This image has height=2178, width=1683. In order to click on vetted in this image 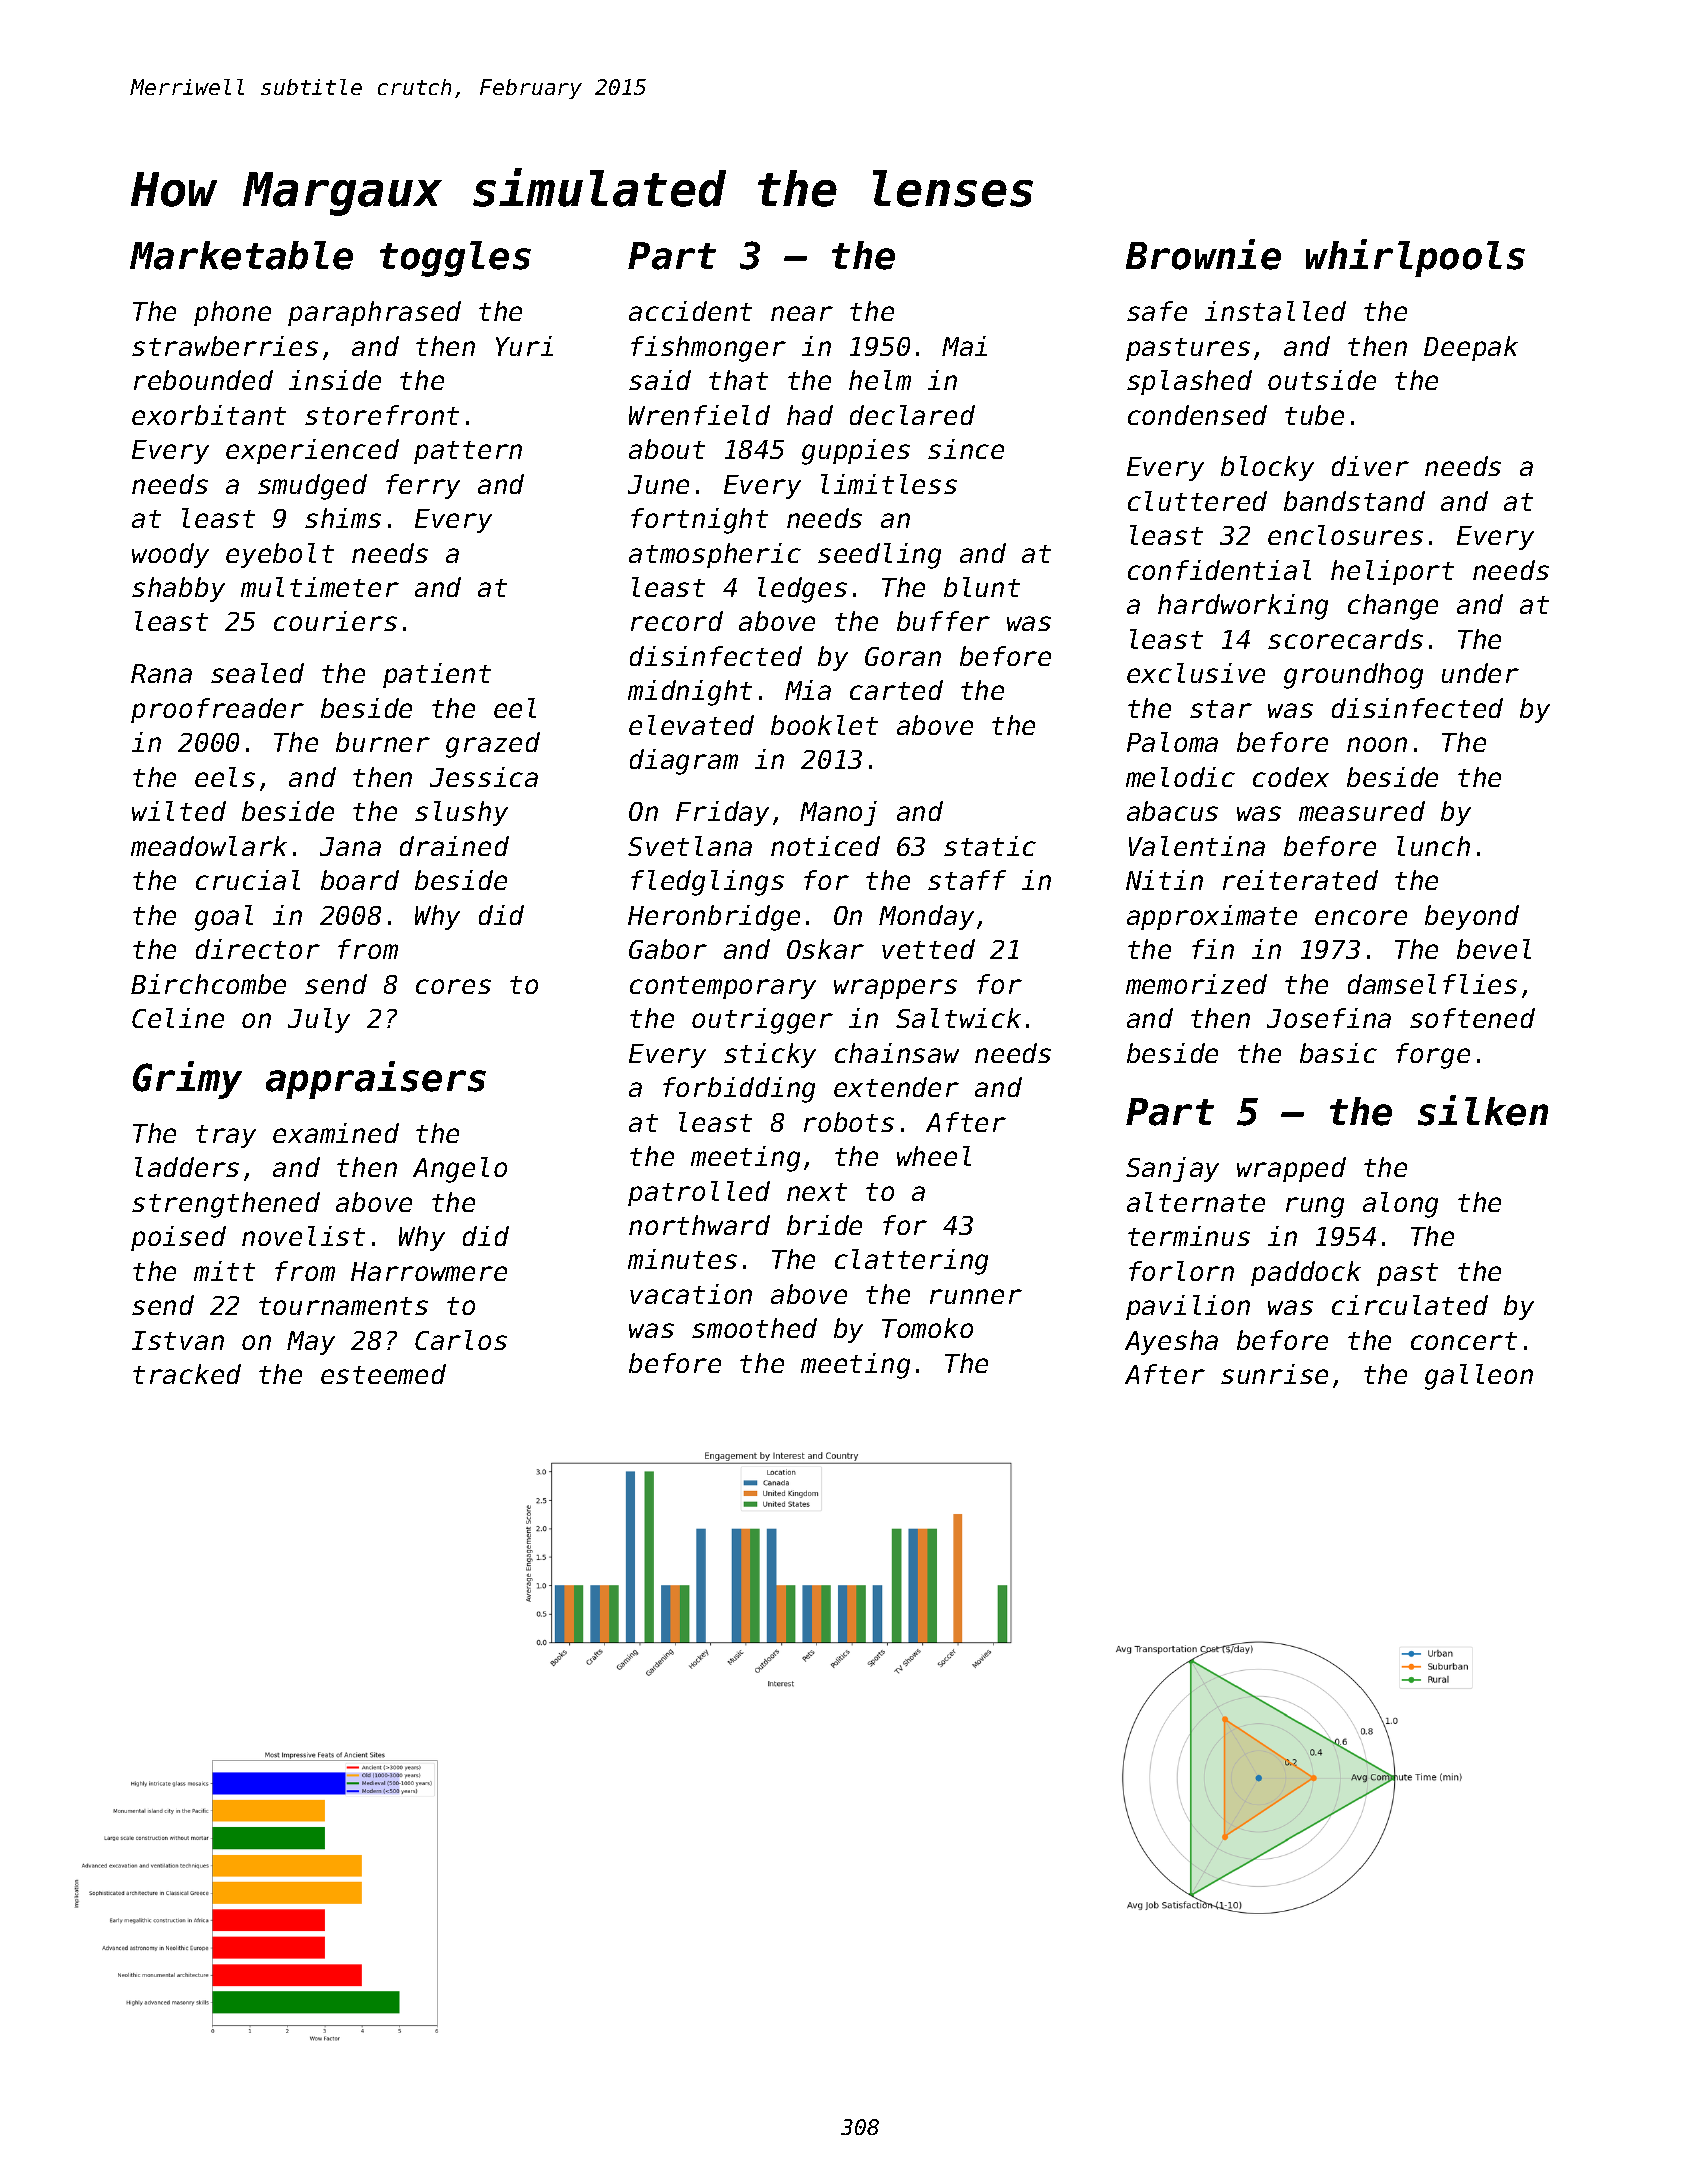, I will do `click(928, 949)`.
